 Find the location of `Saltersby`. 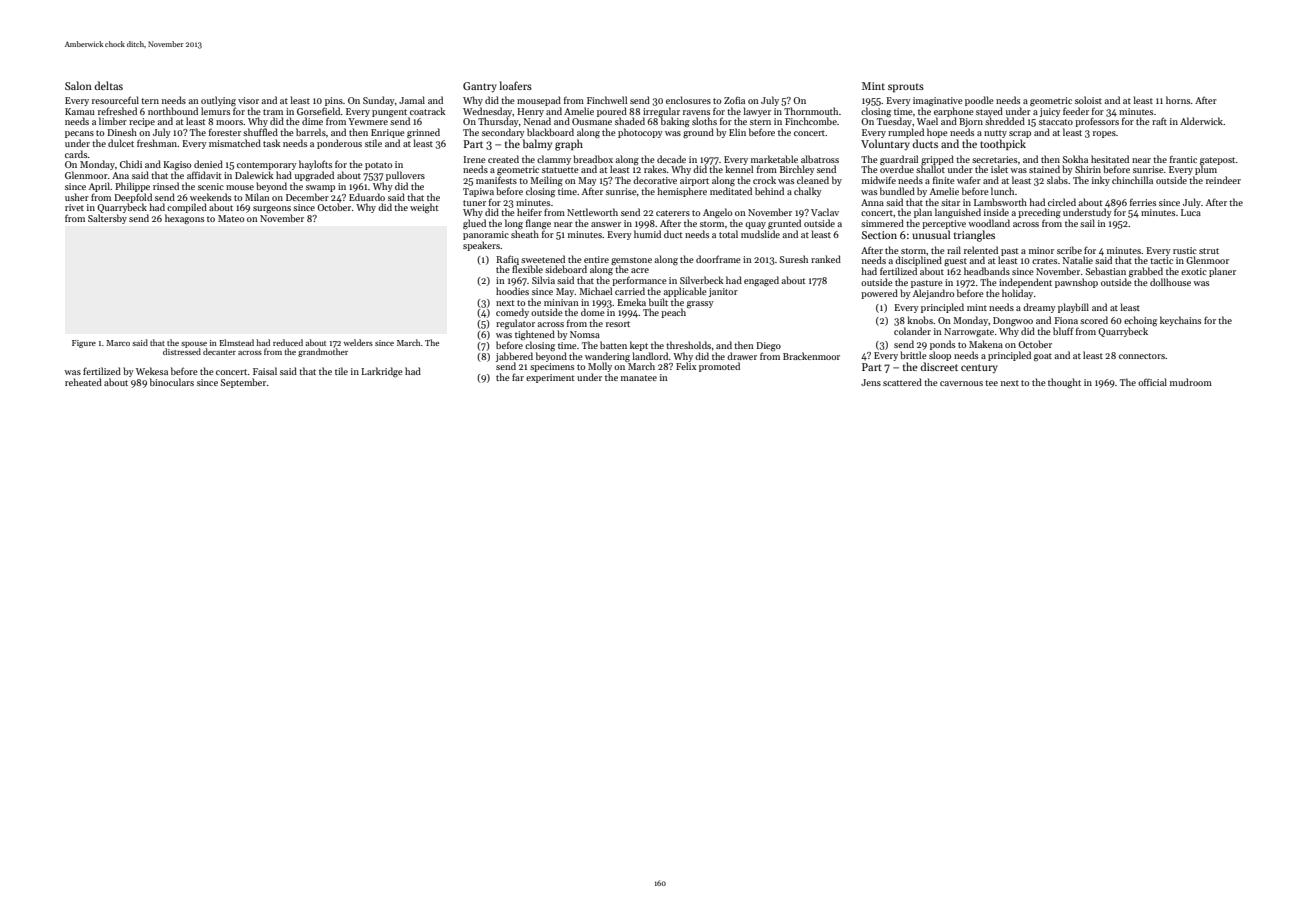

Saltersby is located at coordinates (107, 219).
